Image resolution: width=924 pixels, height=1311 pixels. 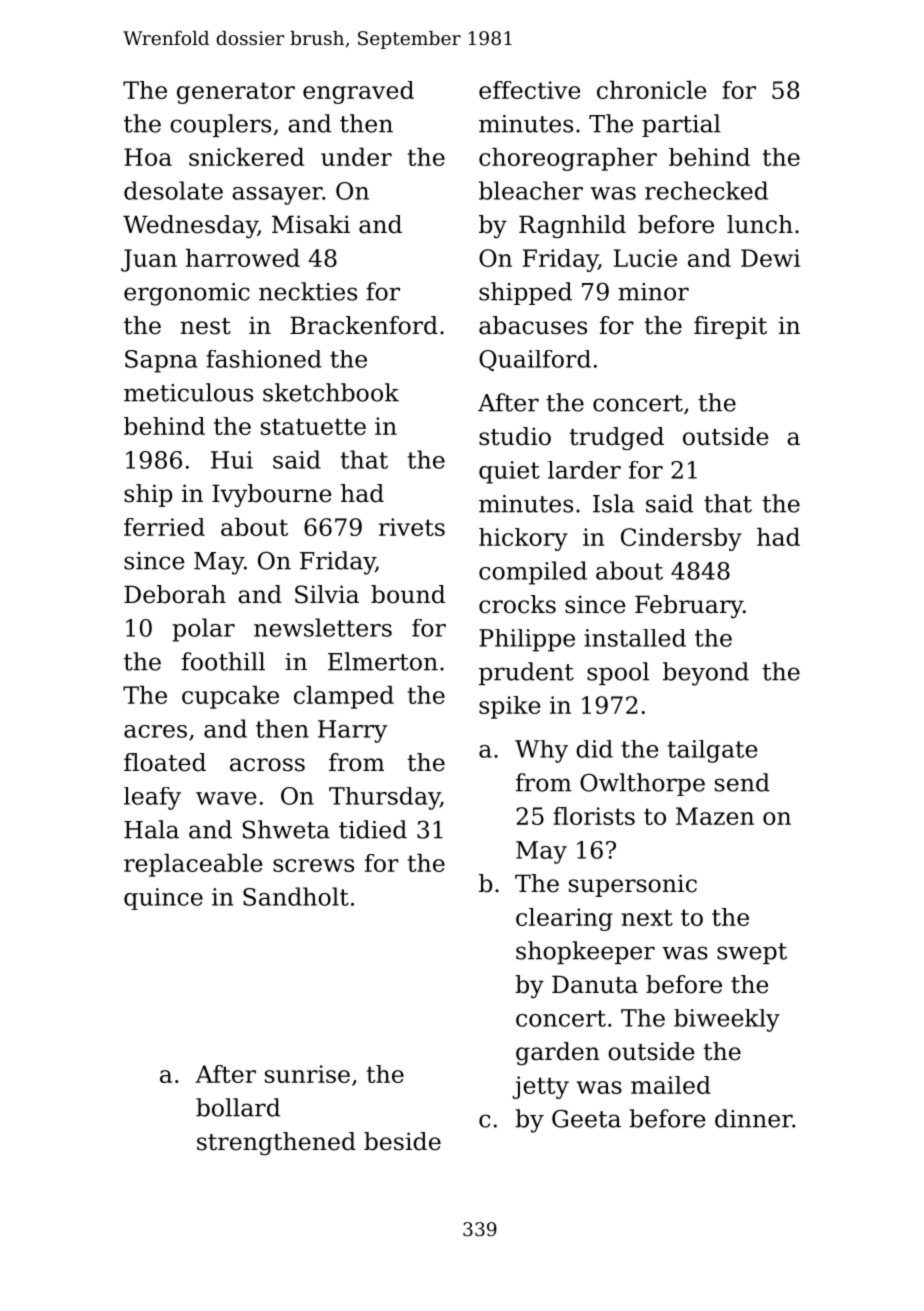 What do you see at coordinates (651, 90) in the image?
I see `chronicle` at bounding box center [651, 90].
